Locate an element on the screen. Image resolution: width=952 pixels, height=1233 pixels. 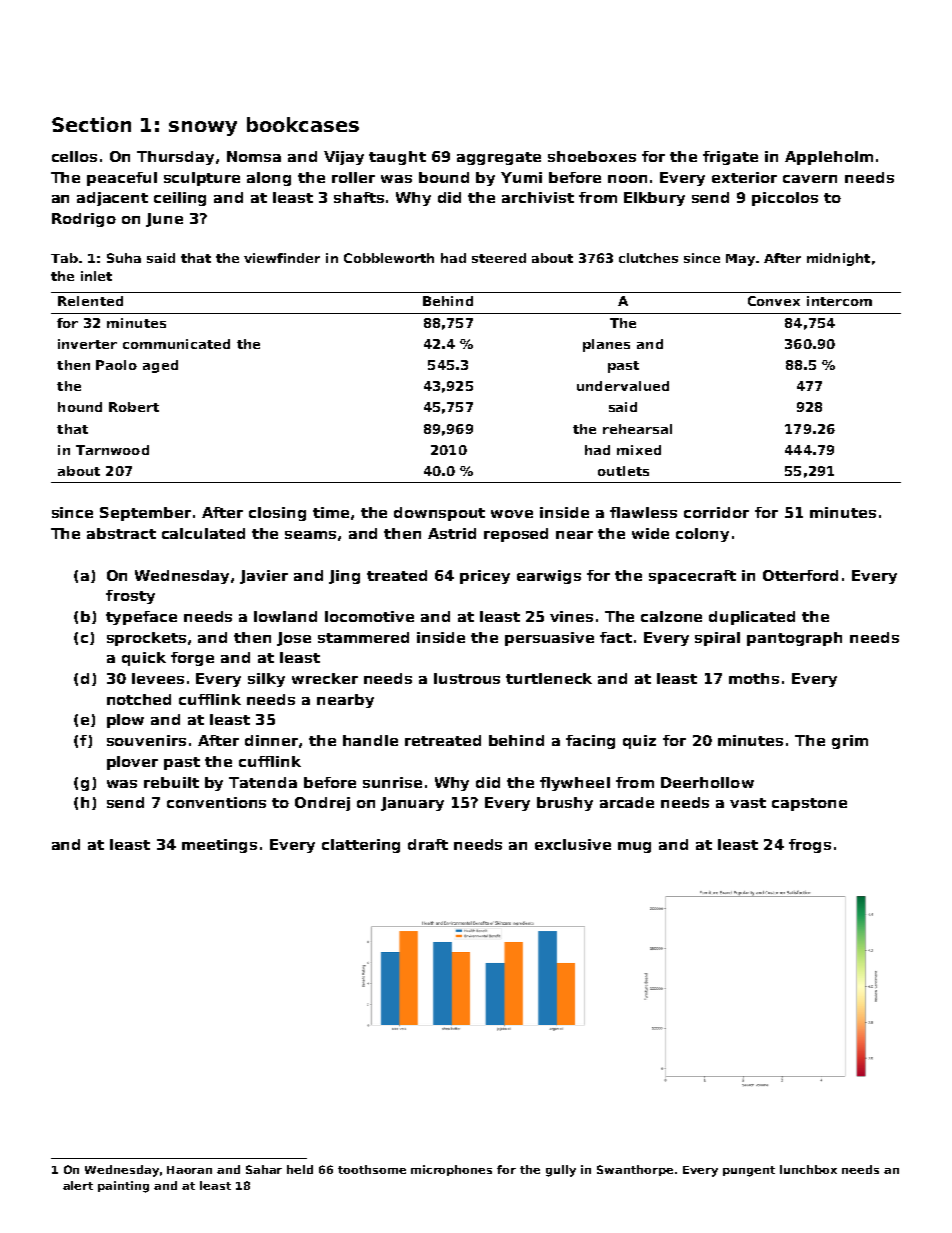
frigate is located at coordinates (730, 158).
